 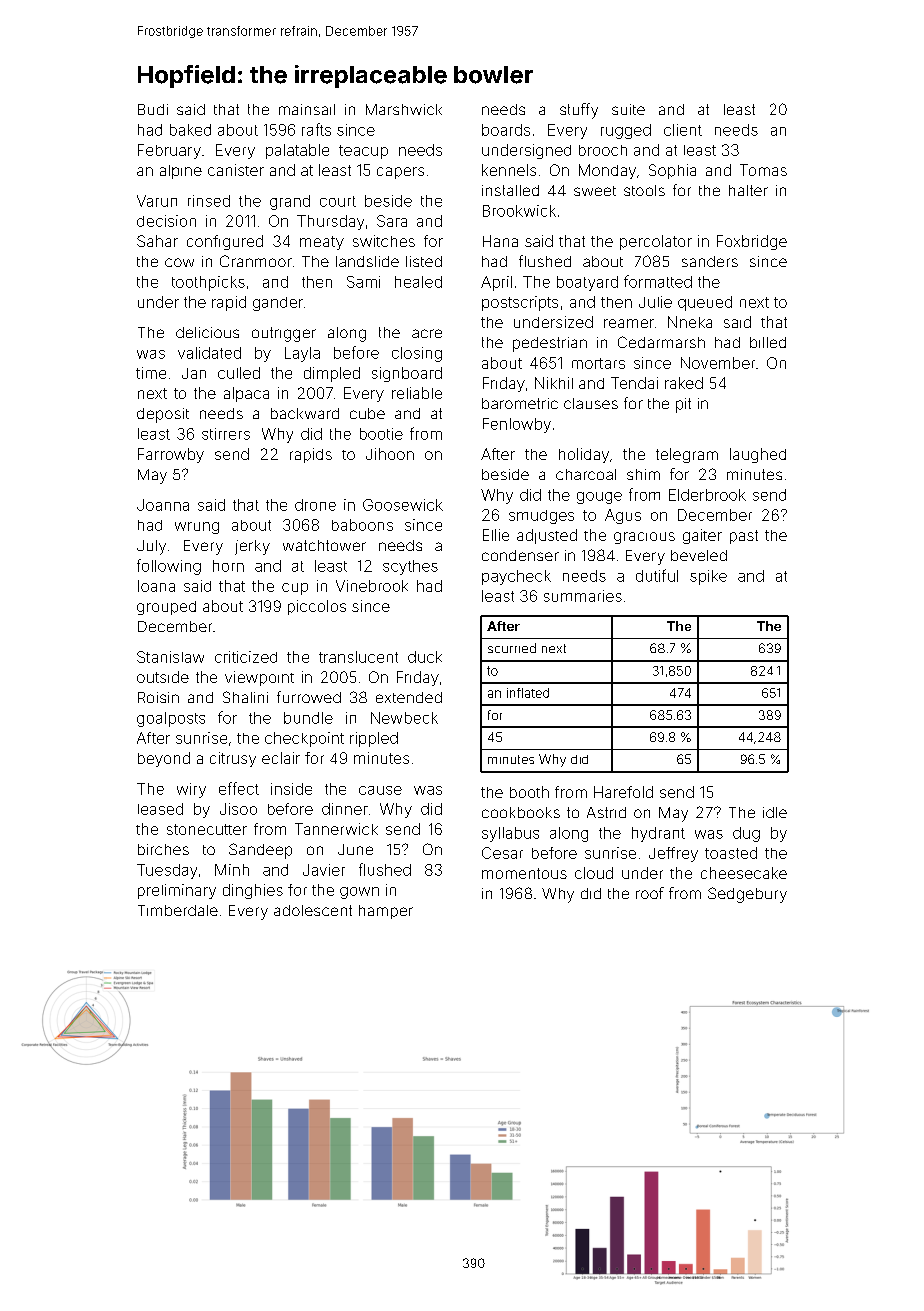 What do you see at coordinates (372, 586) in the screenshot?
I see `Vinebrook` at bounding box center [372, 586].
